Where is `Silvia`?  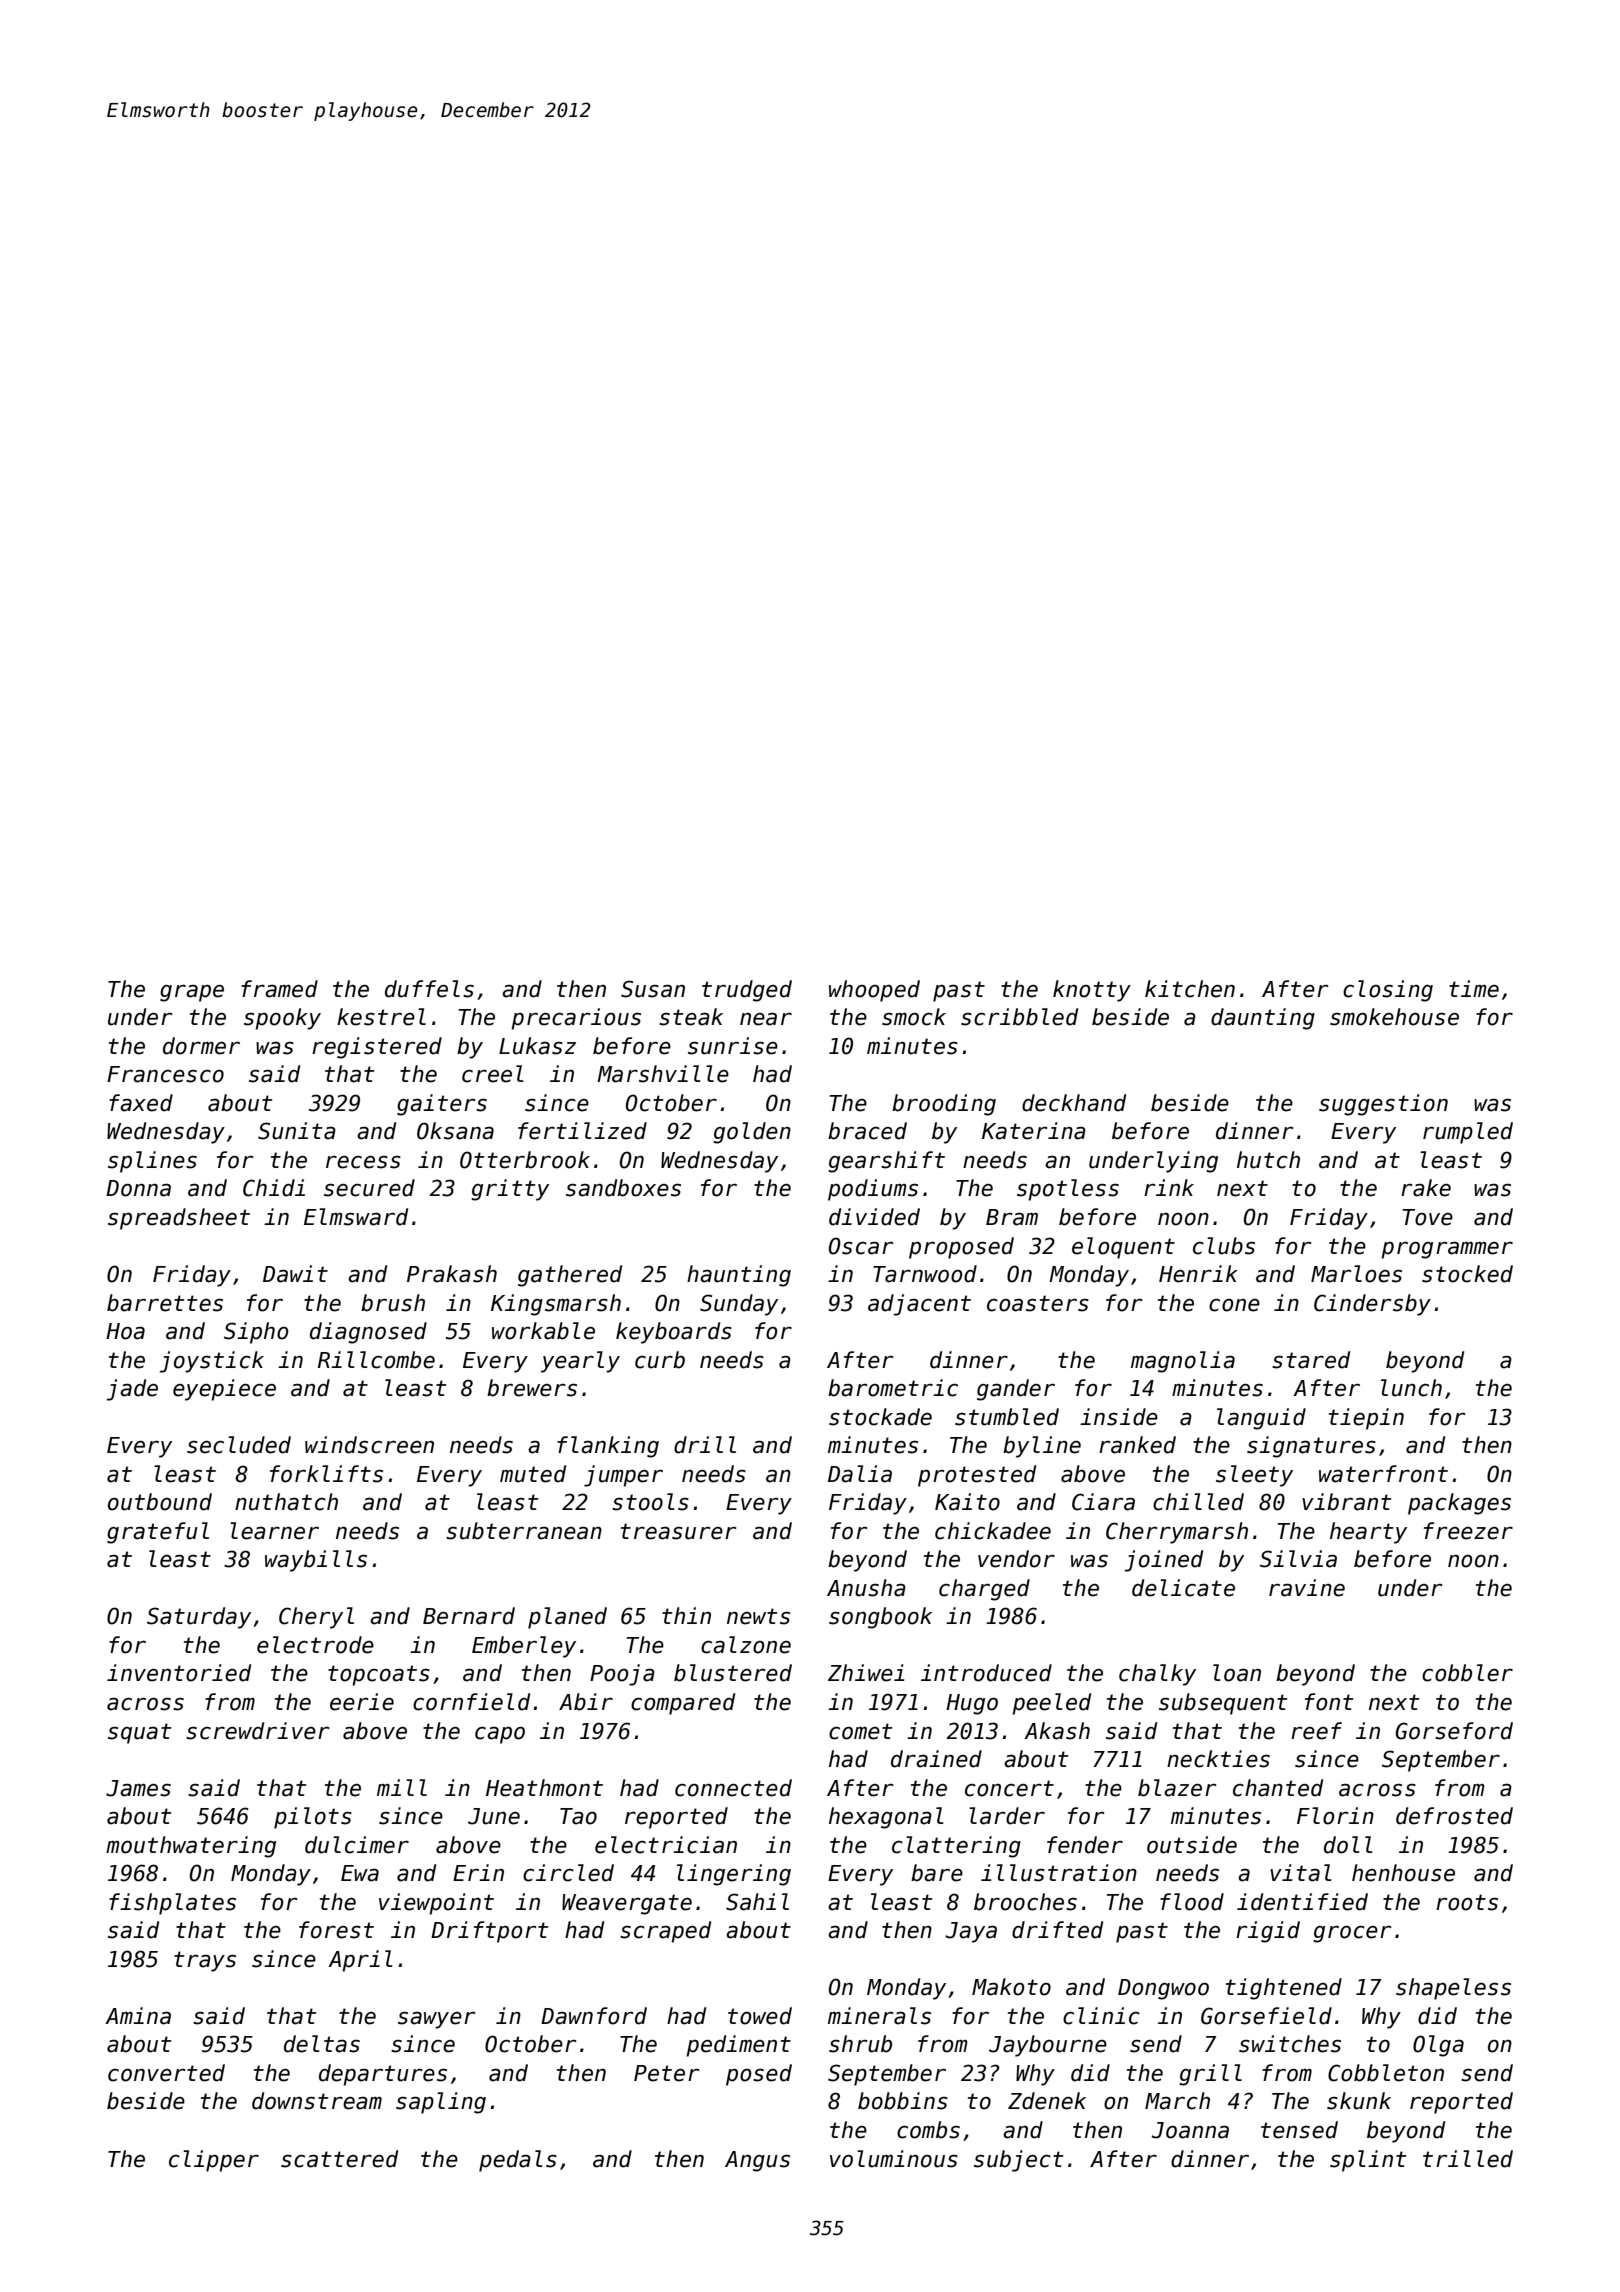
Silvia is located at coordinates (1298, 1559).
